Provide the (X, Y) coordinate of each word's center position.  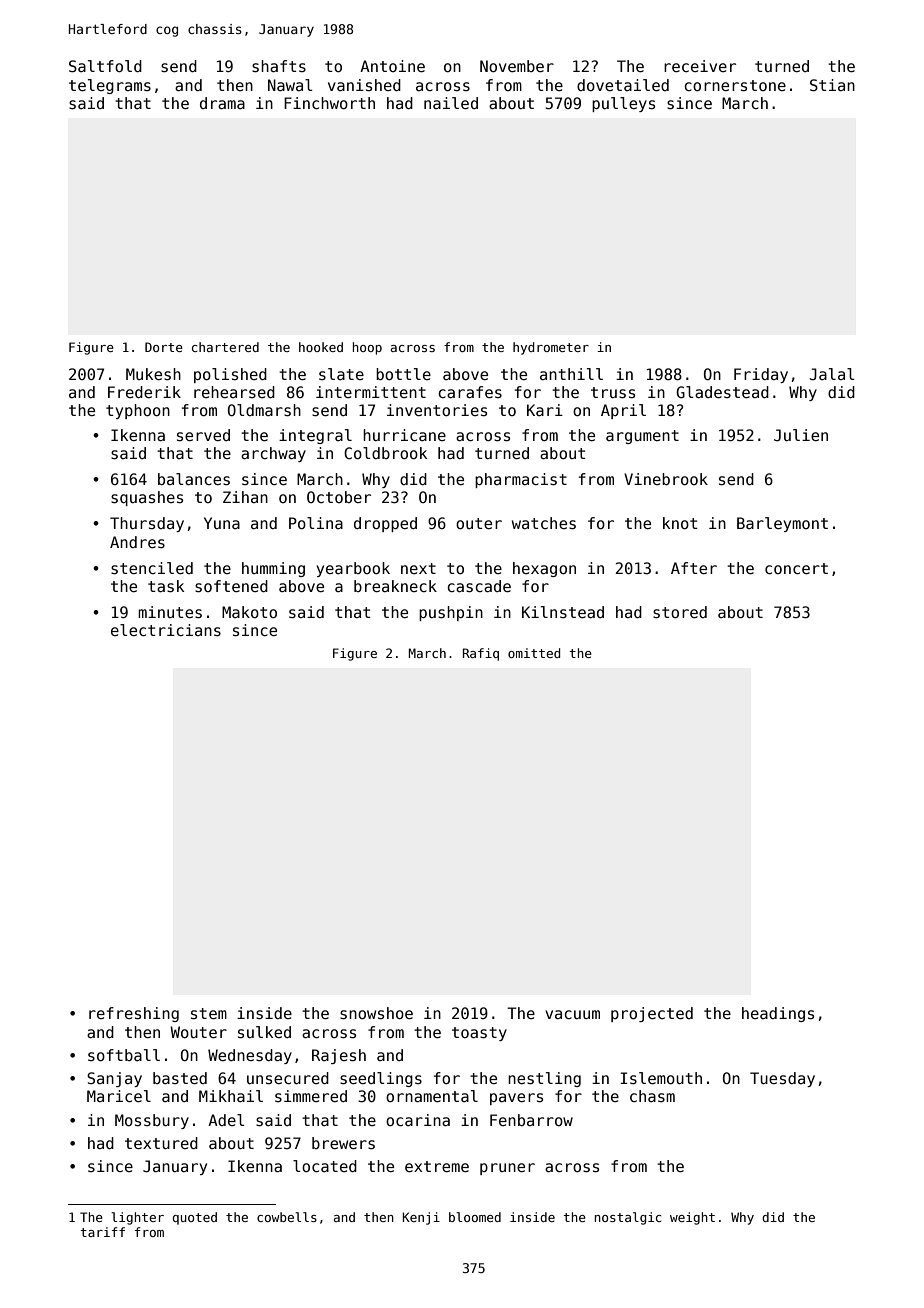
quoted (195, 1218)
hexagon (544, 569)
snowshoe (376, 1013)
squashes (147, 498)
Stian (832, 85)
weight (692, 1218)
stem (209, 1013)
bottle (403, 374)
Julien (801, 435)
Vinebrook (666, 479)
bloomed (475, 1217)
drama (222, 103)
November (517, 66)
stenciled (152, 568)
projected (652, 1014)
